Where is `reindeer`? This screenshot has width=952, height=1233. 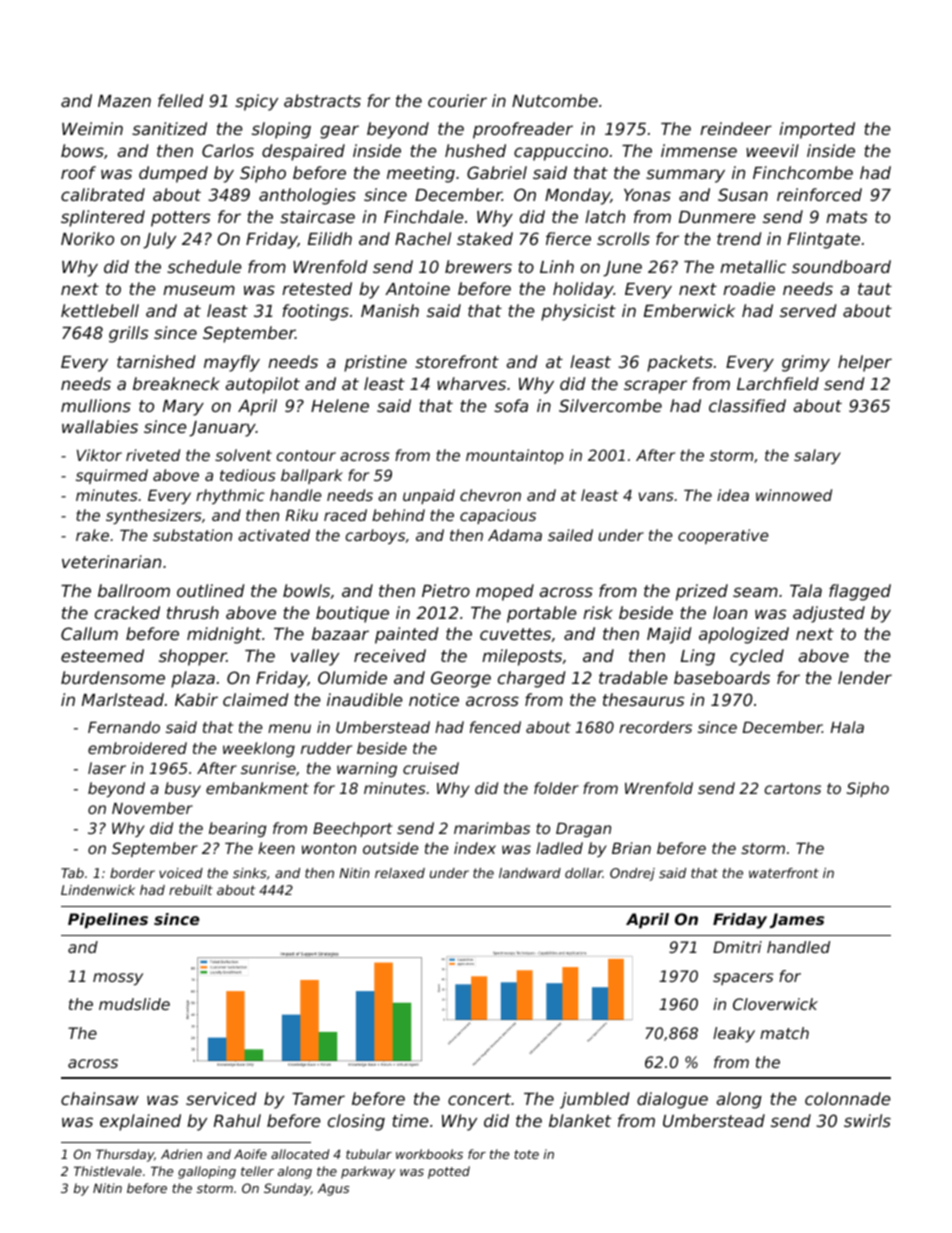 reindeer is located at coordinates (736, 128).
